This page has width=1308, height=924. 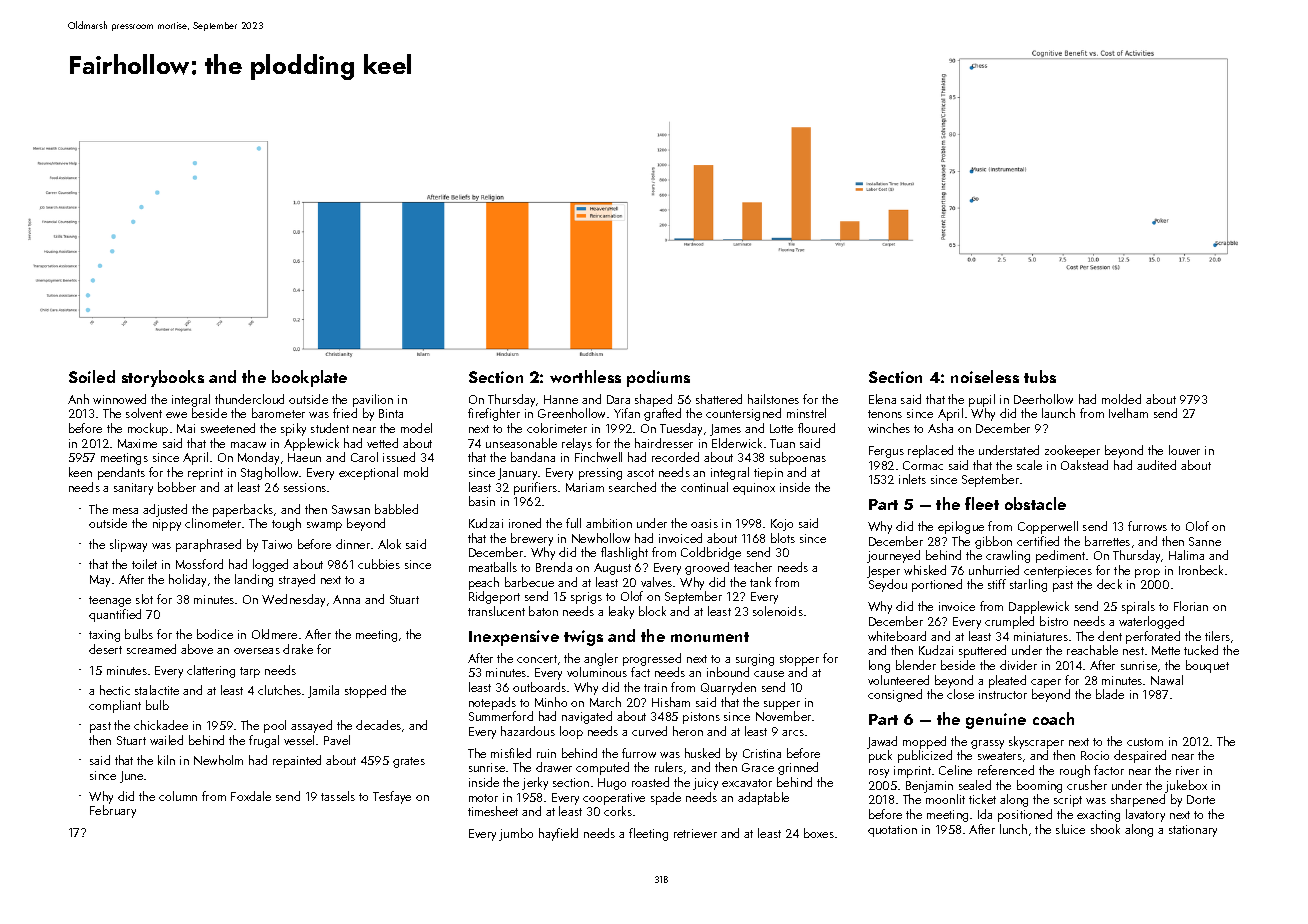 I want to click on bookplate, so click(x=309, y=378).
